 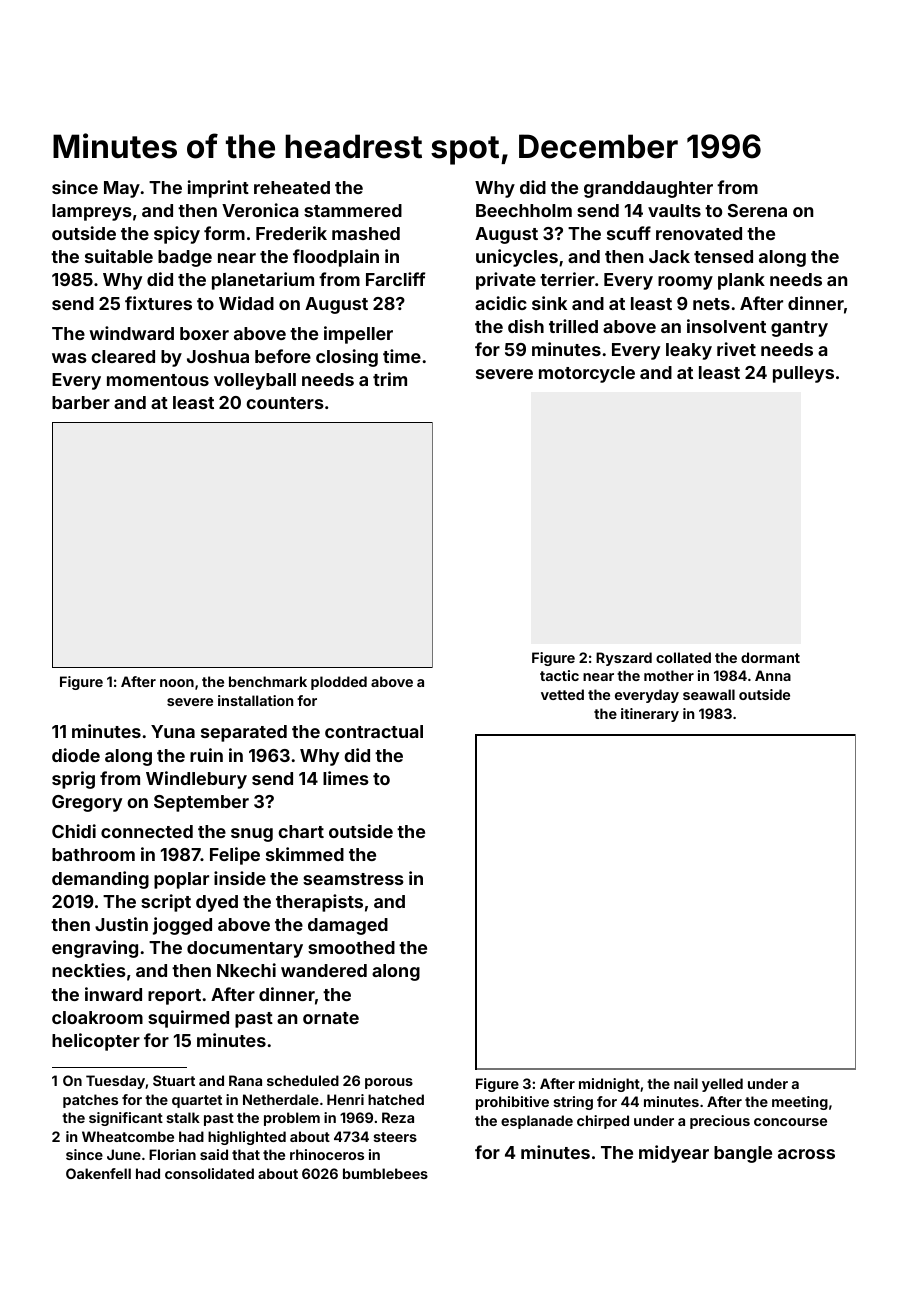 What do you see at coordinates (353, 210) in the page?
I see `stammered` at bounding box center [353, 210].
